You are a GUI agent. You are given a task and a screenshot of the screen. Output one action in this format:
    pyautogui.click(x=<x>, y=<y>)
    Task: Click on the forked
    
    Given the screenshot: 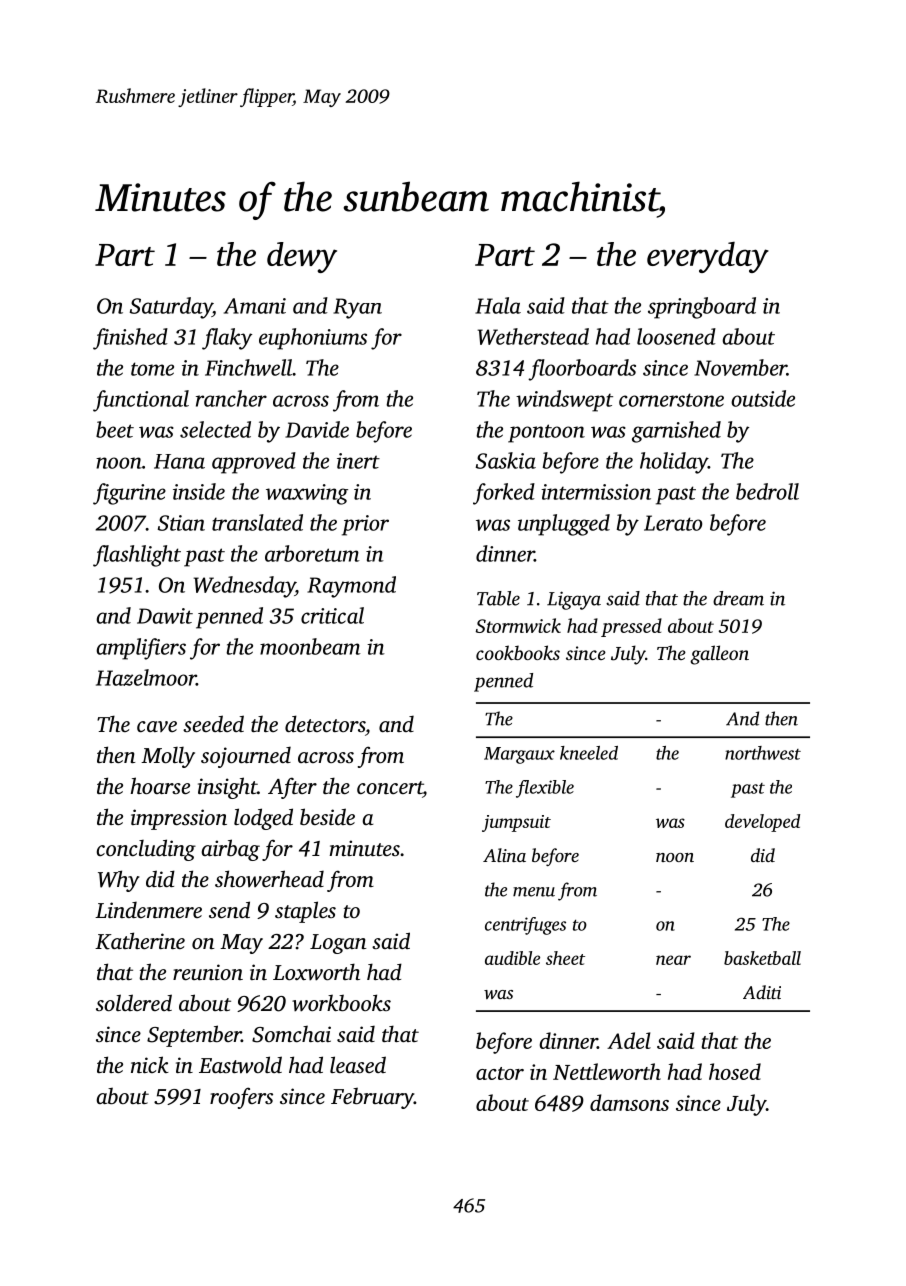 What is the action you would take?
    pyautogui.click(x=504, y=494)
